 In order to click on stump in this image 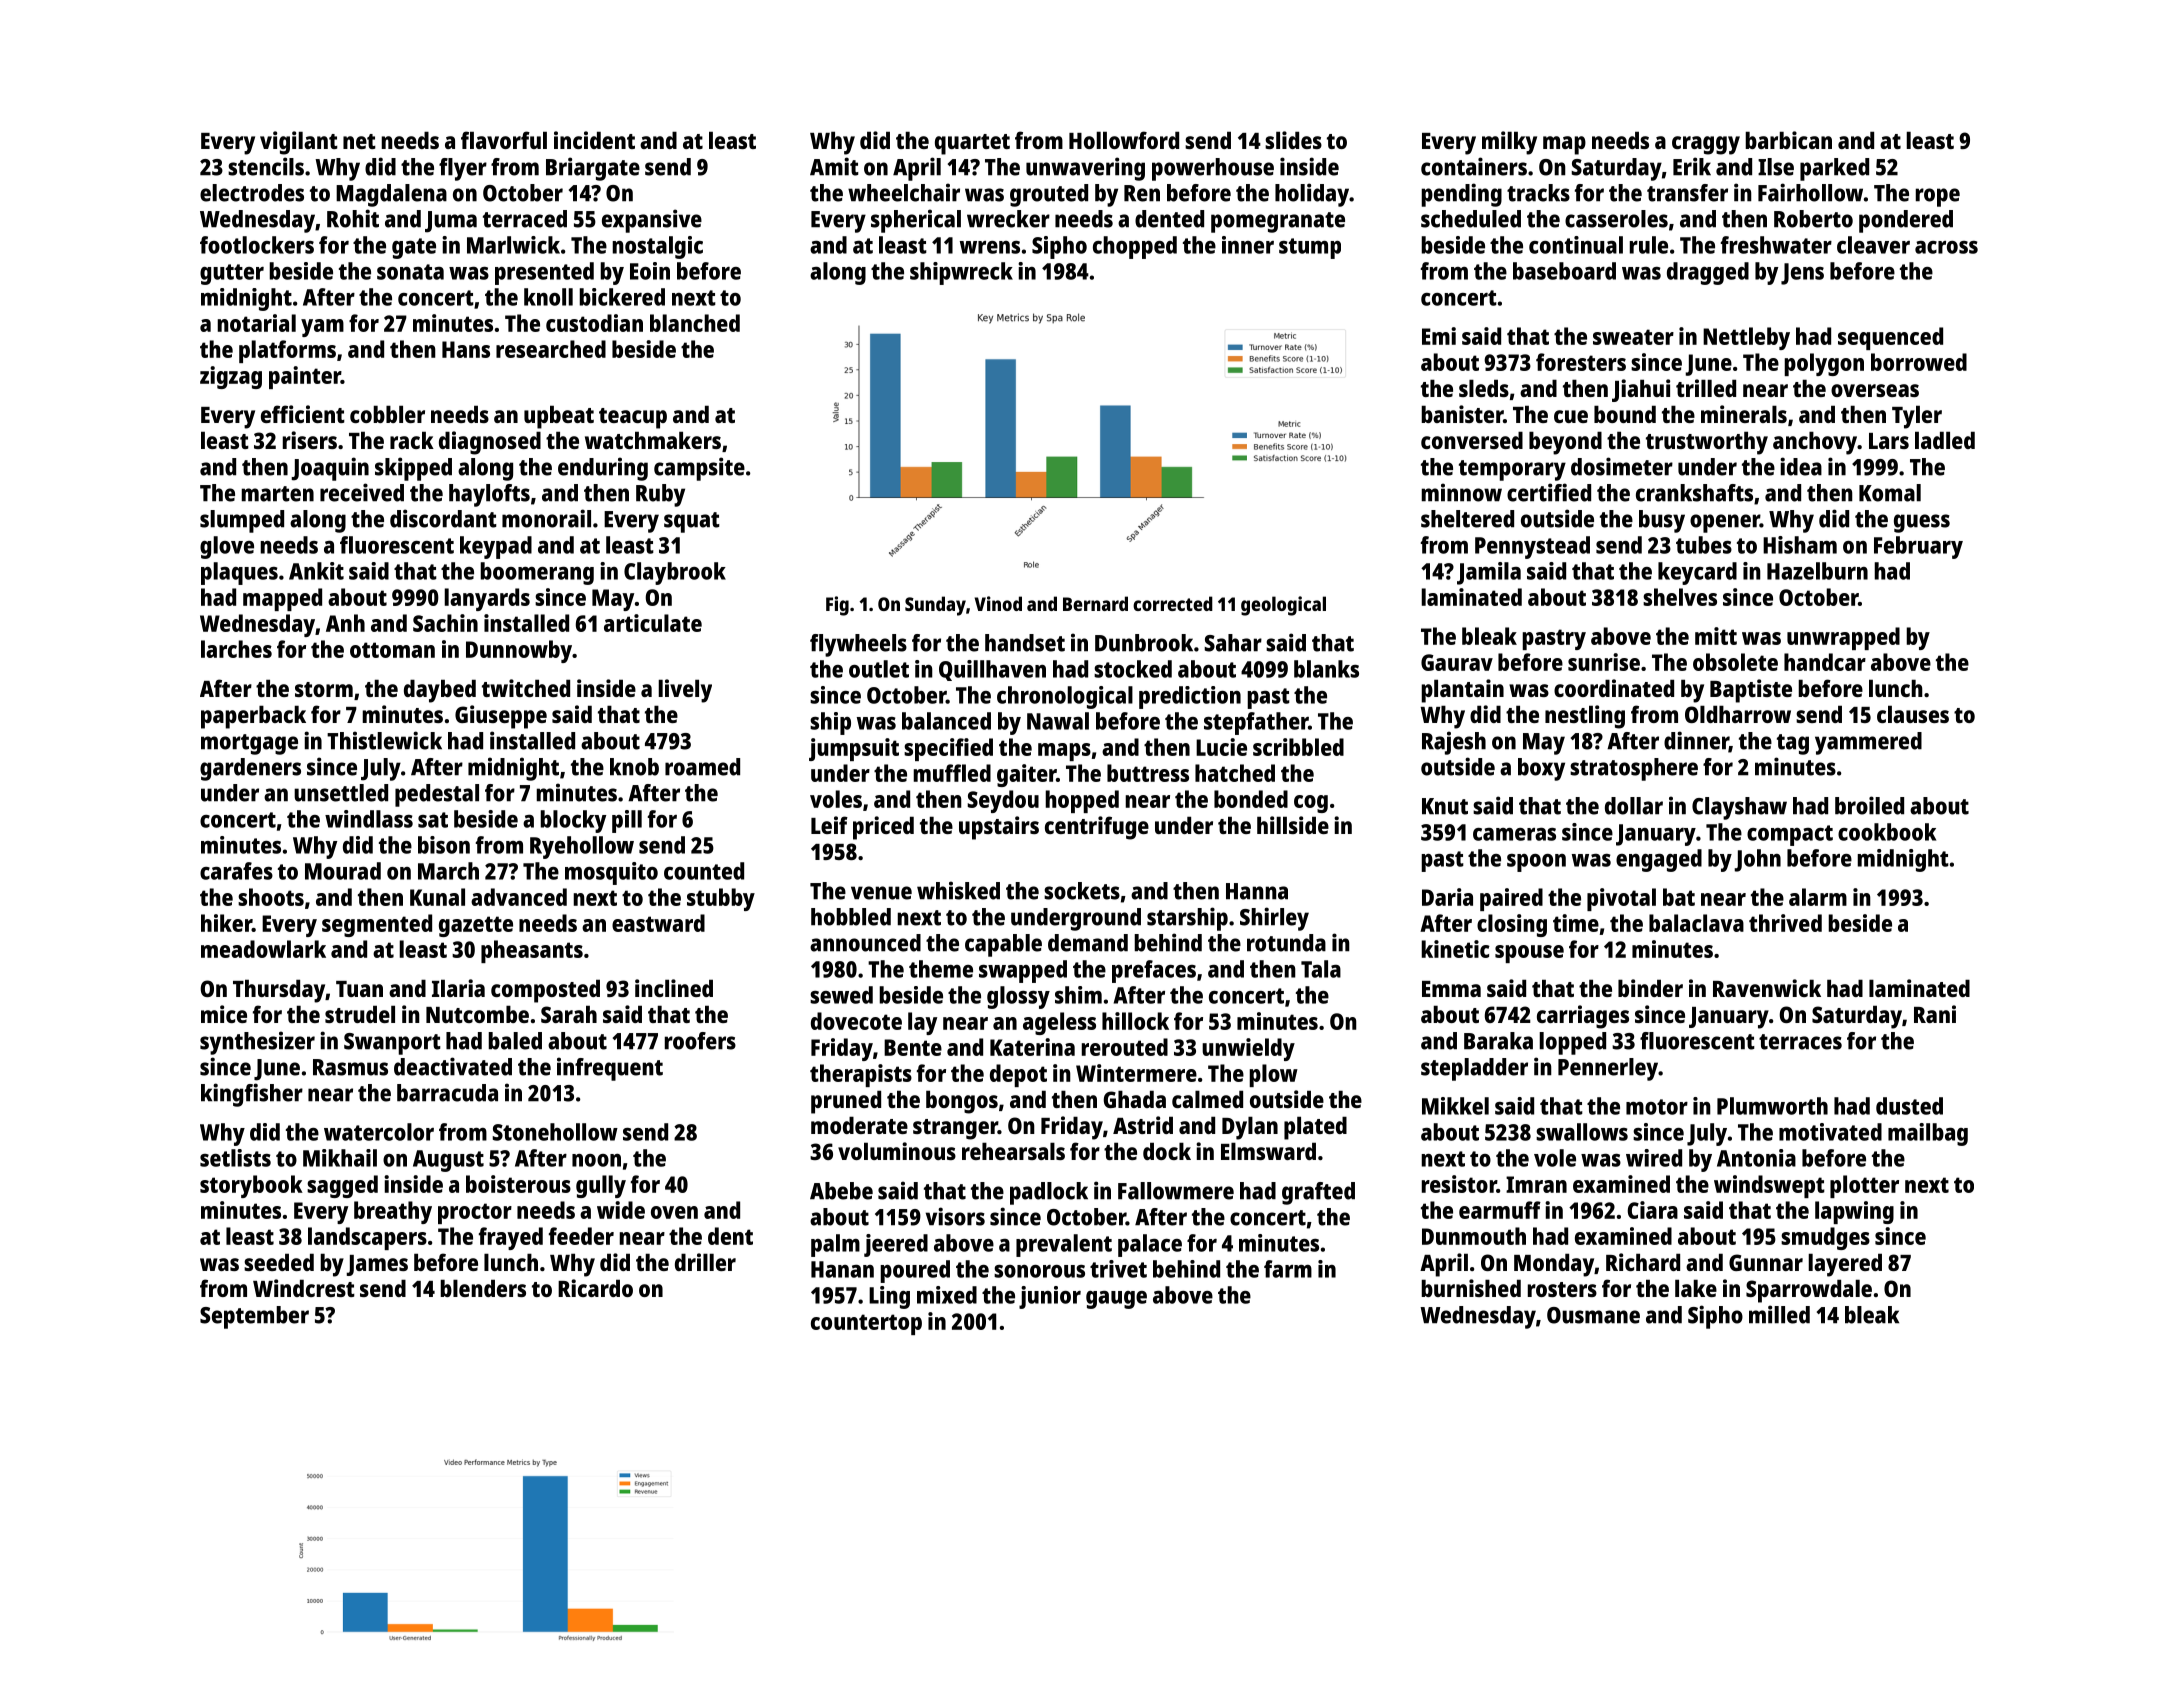, I will do `click(1310, 248)`.
